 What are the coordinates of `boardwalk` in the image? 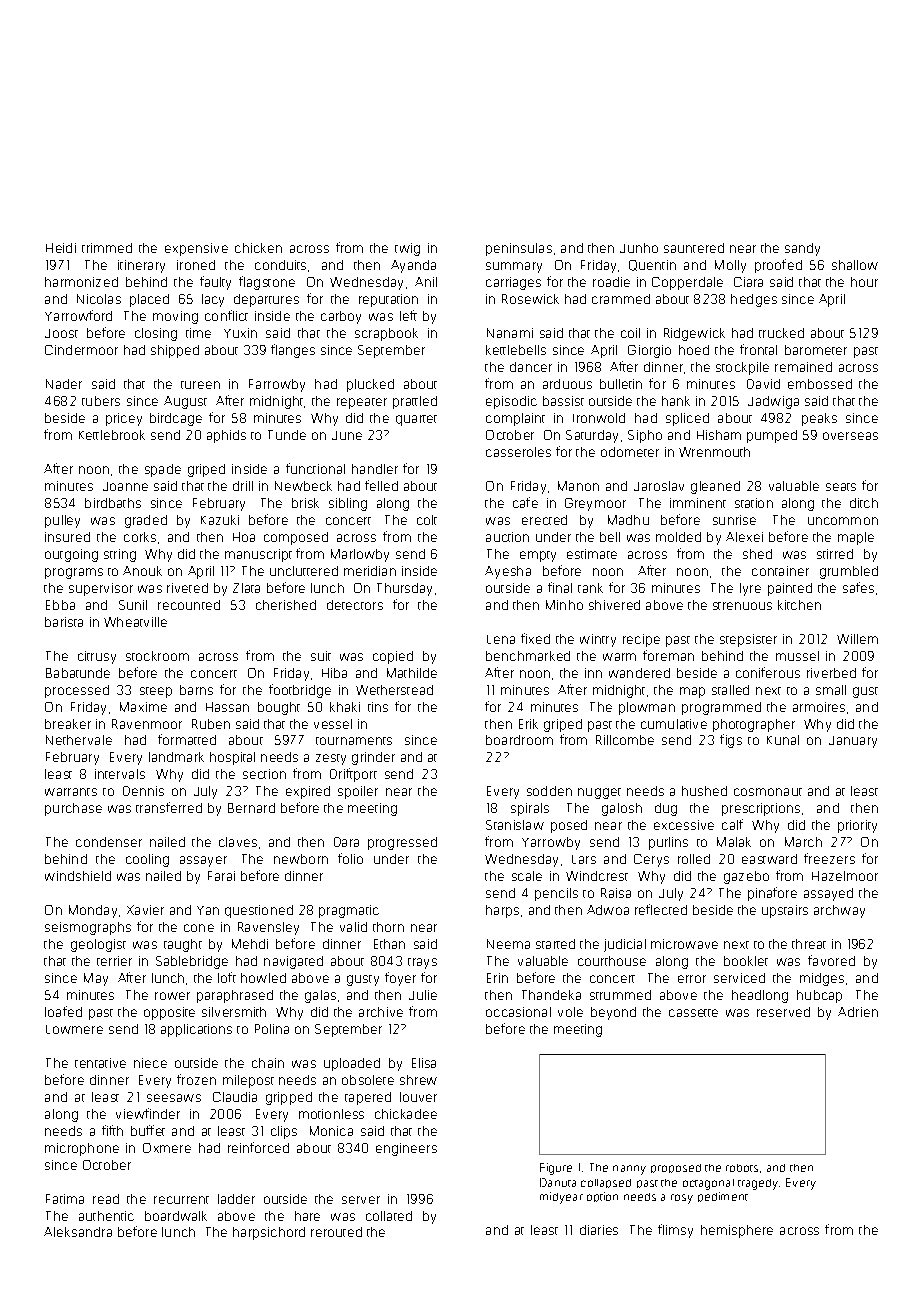 It's located at (176, 1216).
